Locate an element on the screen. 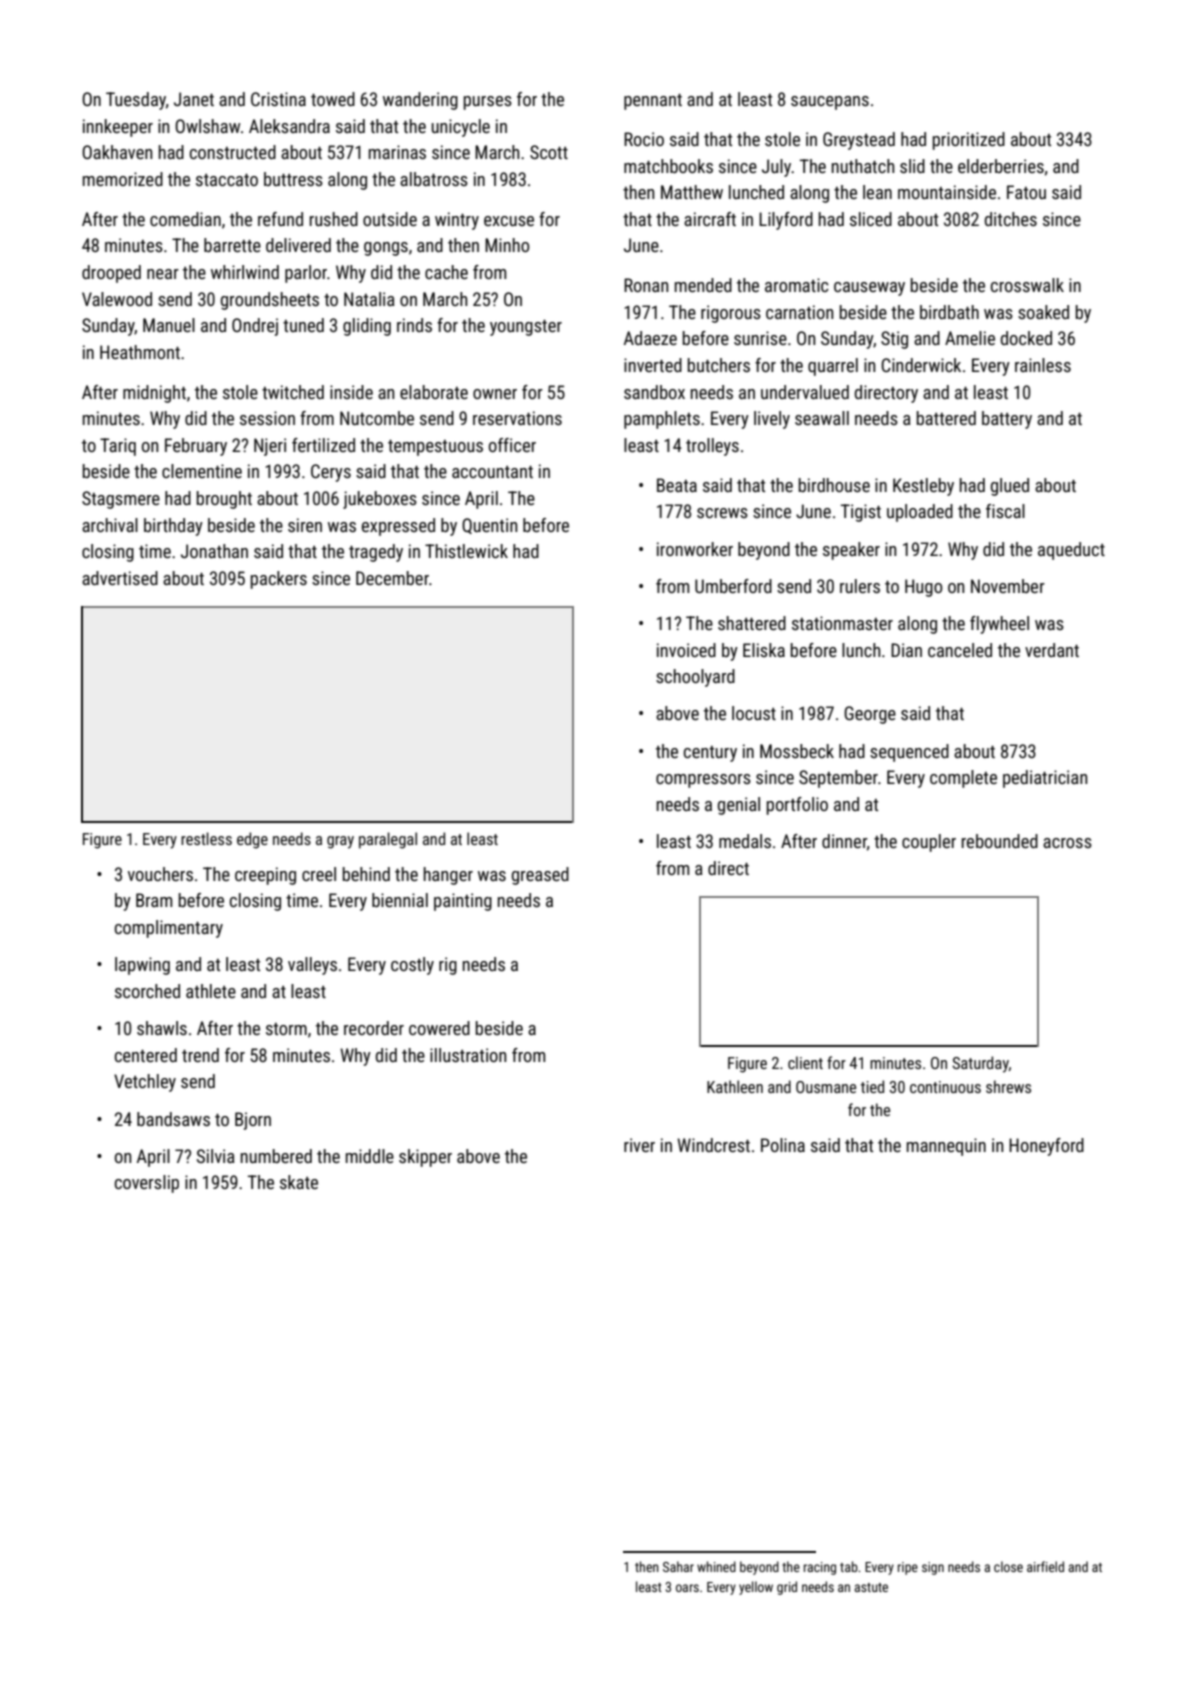  across is located at coordinates (1067, 843).
